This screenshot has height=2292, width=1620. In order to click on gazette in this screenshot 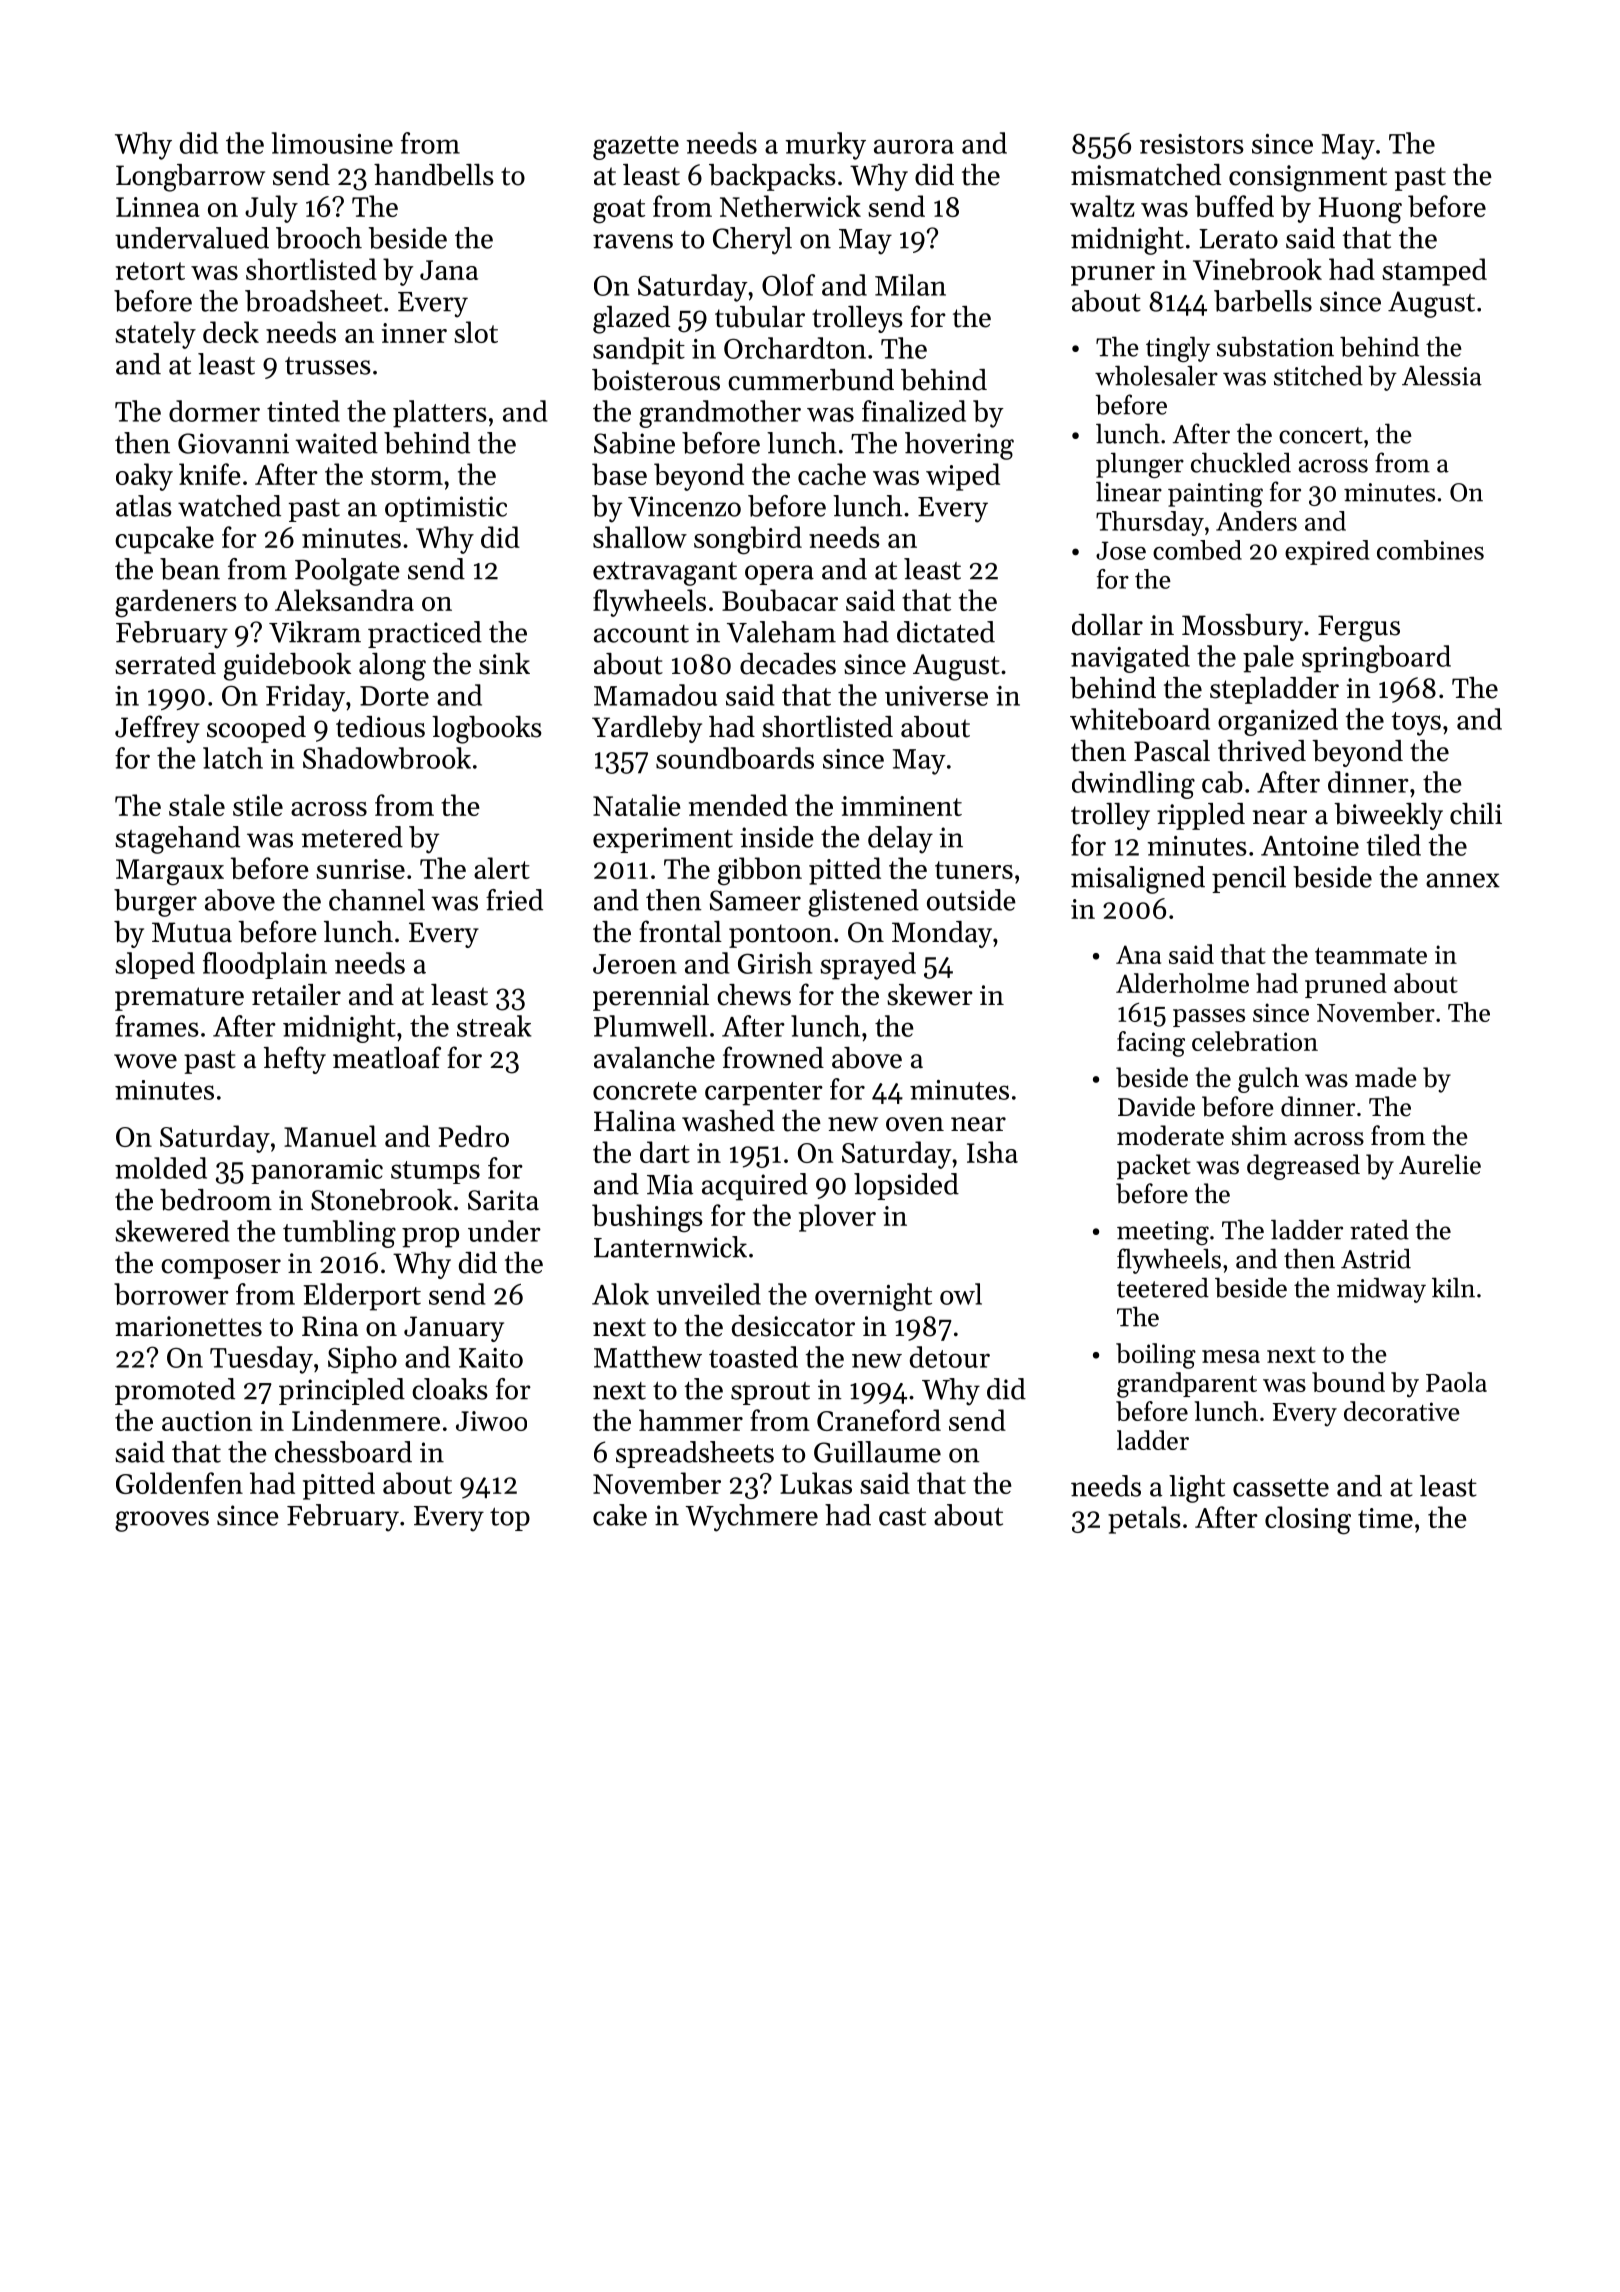, I will do `click(636, 148)`.
